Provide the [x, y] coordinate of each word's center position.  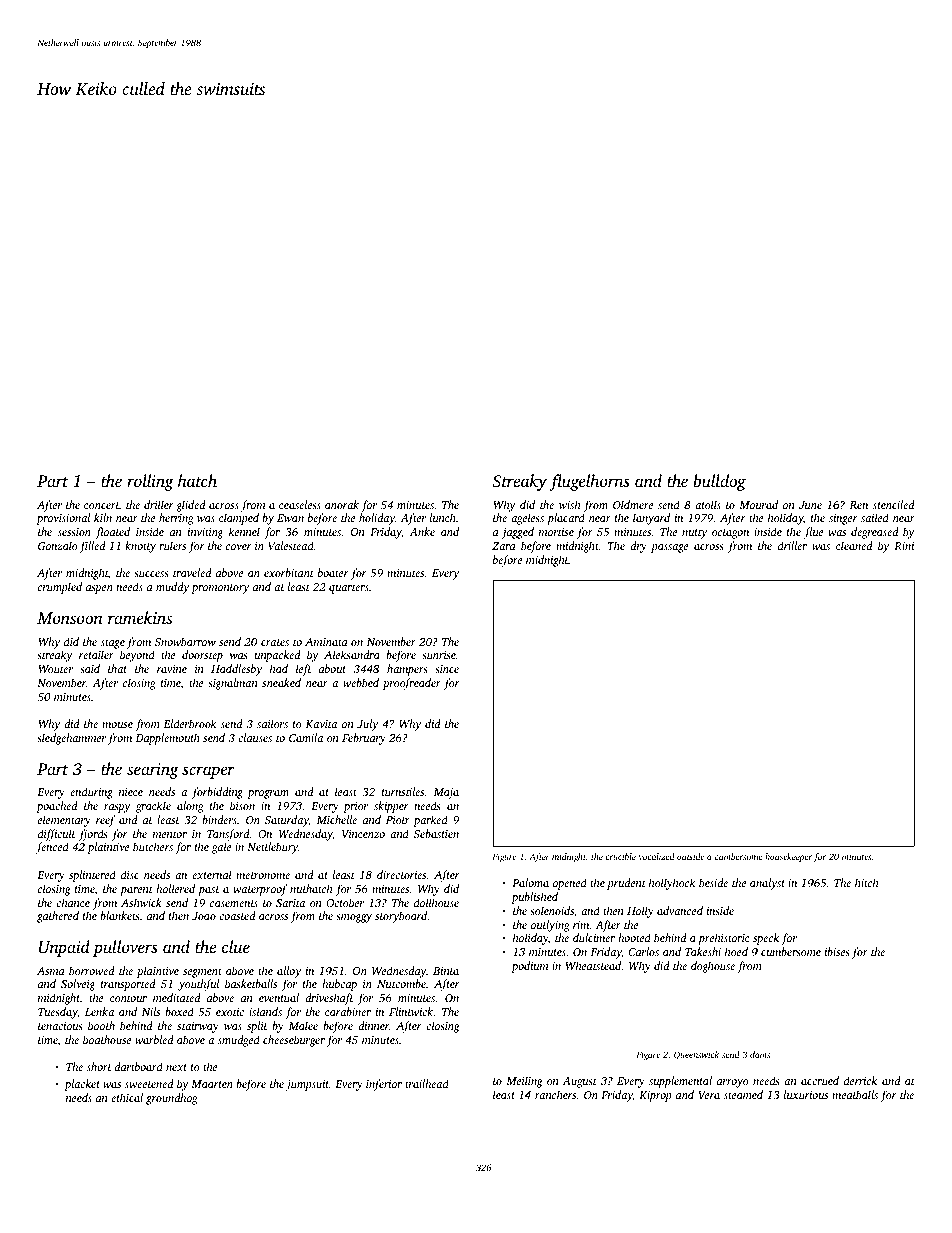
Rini [904, 546]
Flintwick [411, 1011]
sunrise [439, 655]
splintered [92, 876]
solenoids [552, 910]
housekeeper [788, 857]
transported [128, 985]
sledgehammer [71, 739]
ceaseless [300, 504]
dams [760, 1054]
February [364, 739]
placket [82, 1085]
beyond [137, 656]
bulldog [719, 482]
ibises [837, 951]
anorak [342, 504]
